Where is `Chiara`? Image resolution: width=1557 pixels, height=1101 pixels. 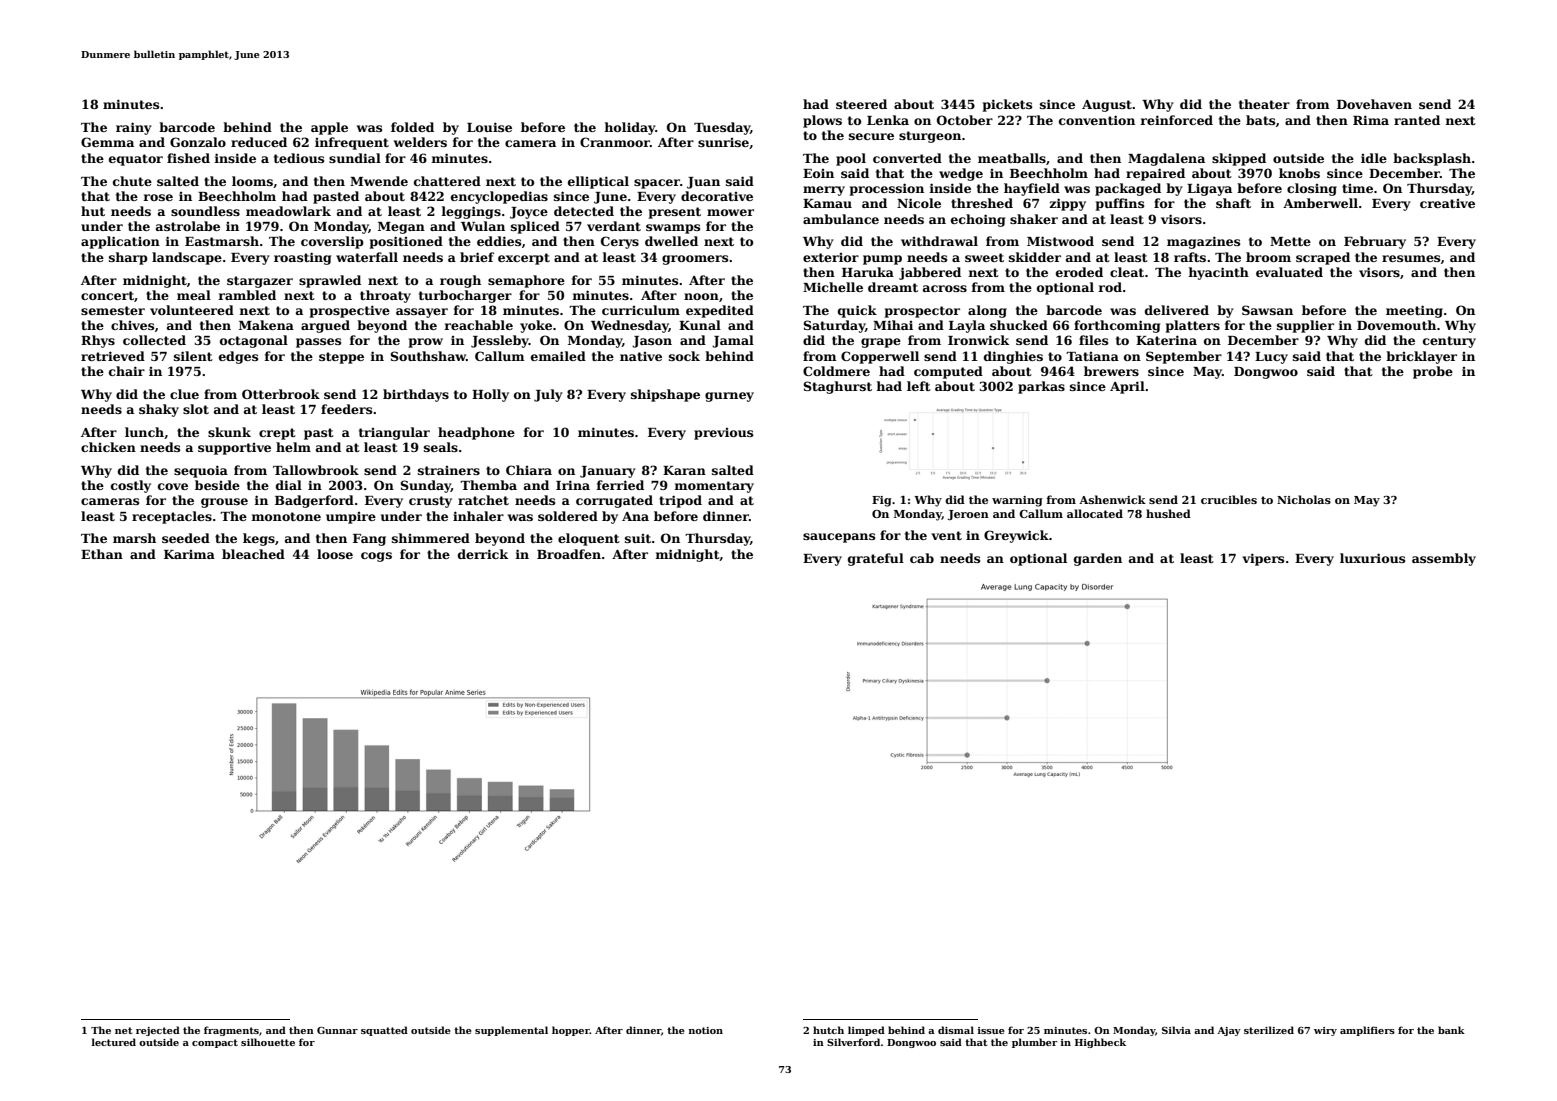 Chiara is located at coordinates (529, 470).
